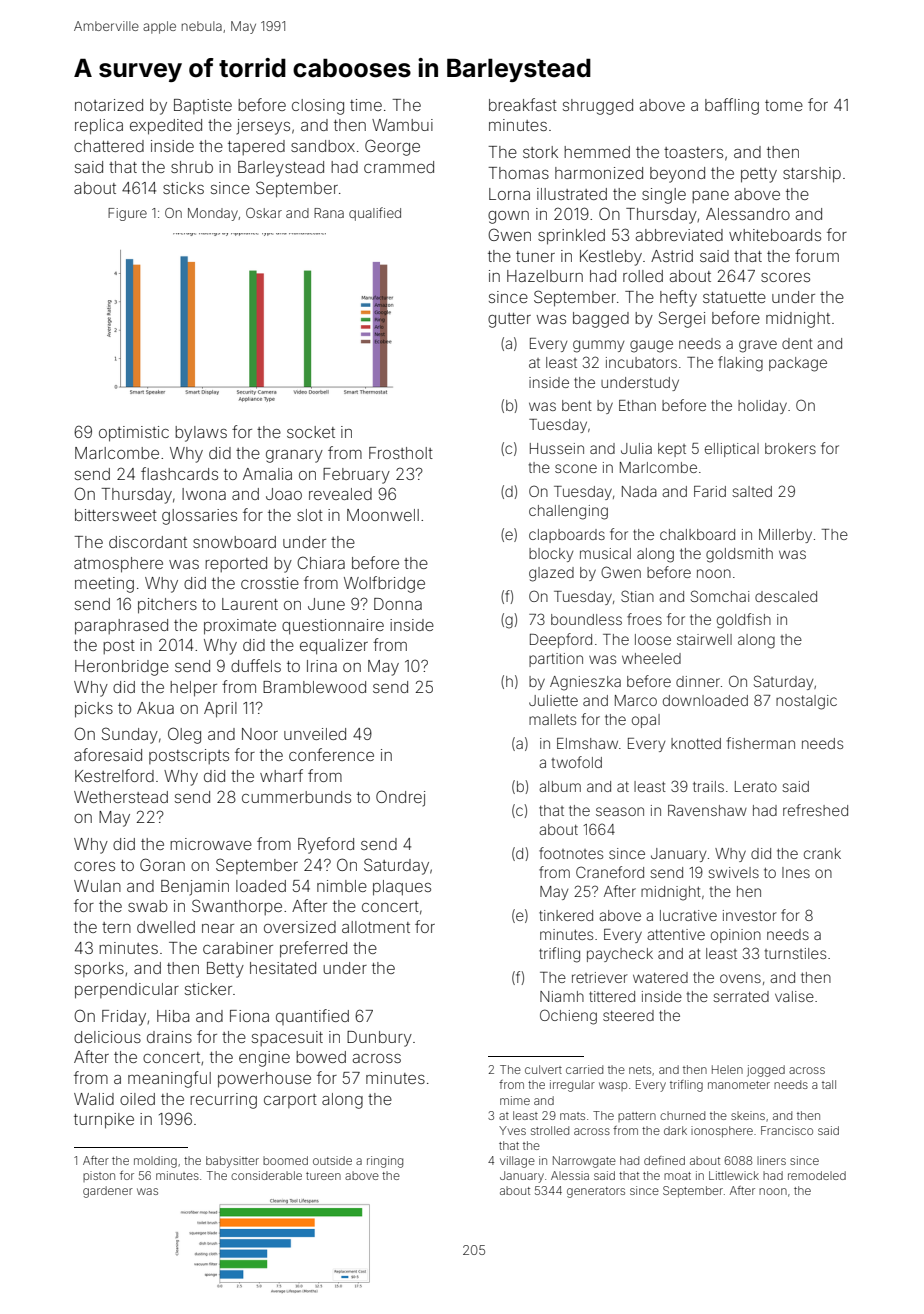 This screenshot has height=1314, width=924. Describe the element at coordinates (332, 1160) in the screenshot. I see `outside` at that location.
